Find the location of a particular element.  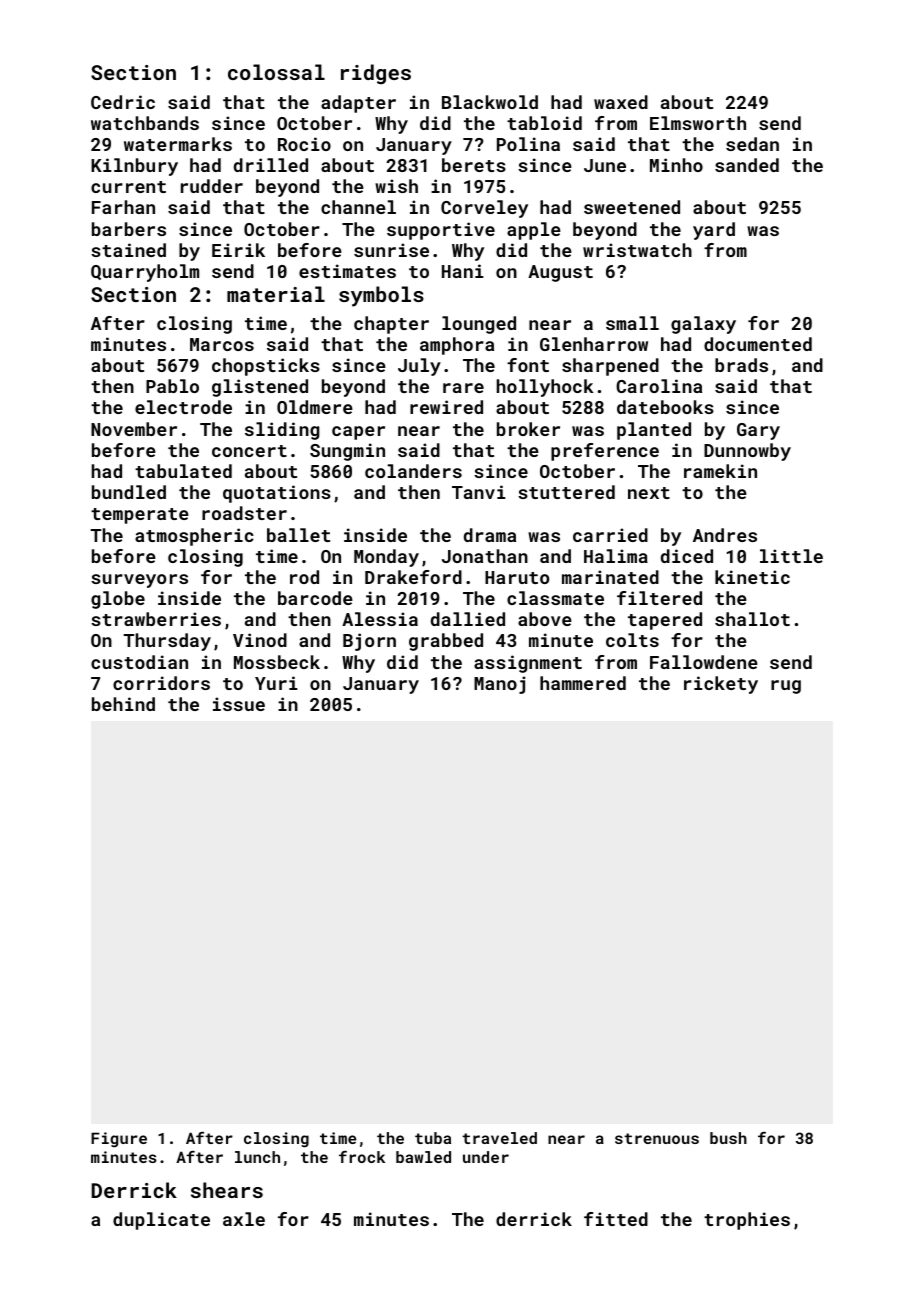

rickety is located at coordinates (721, 685).
